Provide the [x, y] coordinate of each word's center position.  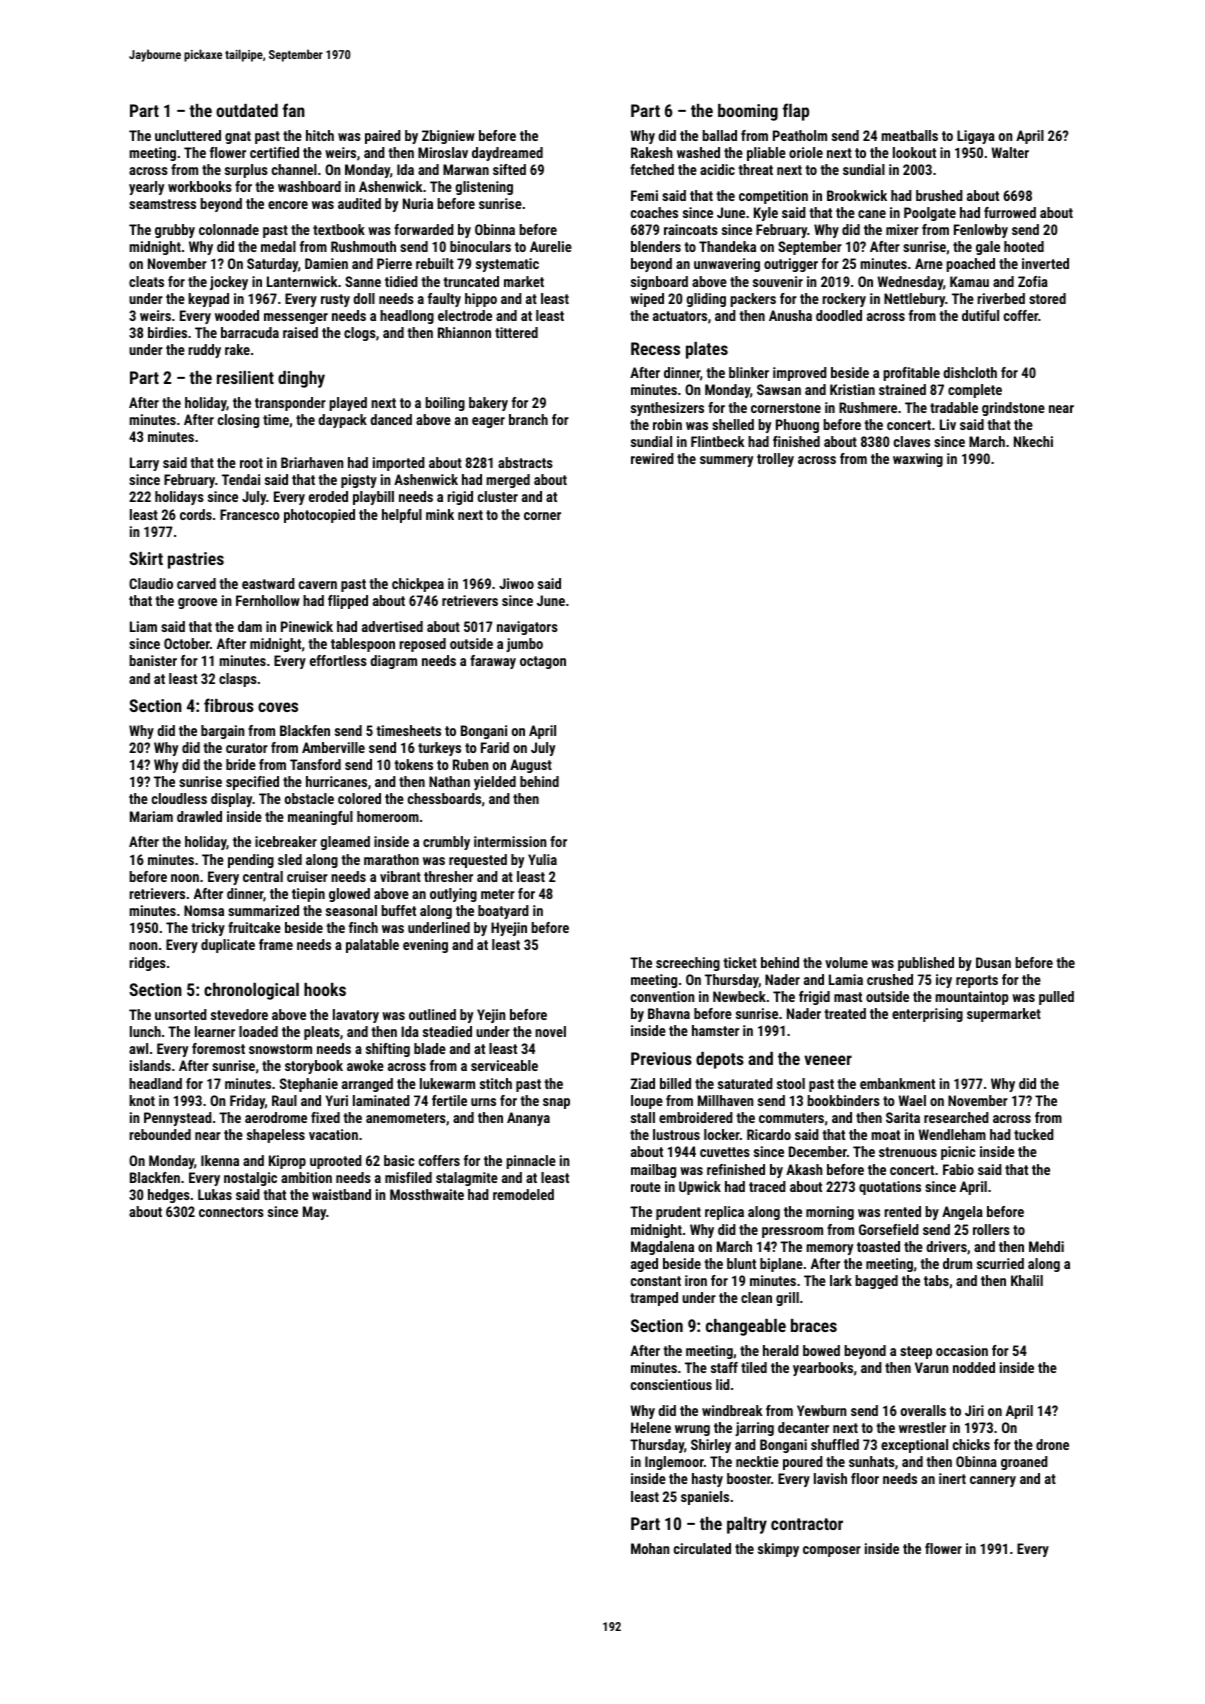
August [531, 766]
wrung [692, 1430]
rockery [844, 300]
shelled [733, 424]
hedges [169, 1196]
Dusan [993, 962]
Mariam [151, 816]
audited [359, 203]
